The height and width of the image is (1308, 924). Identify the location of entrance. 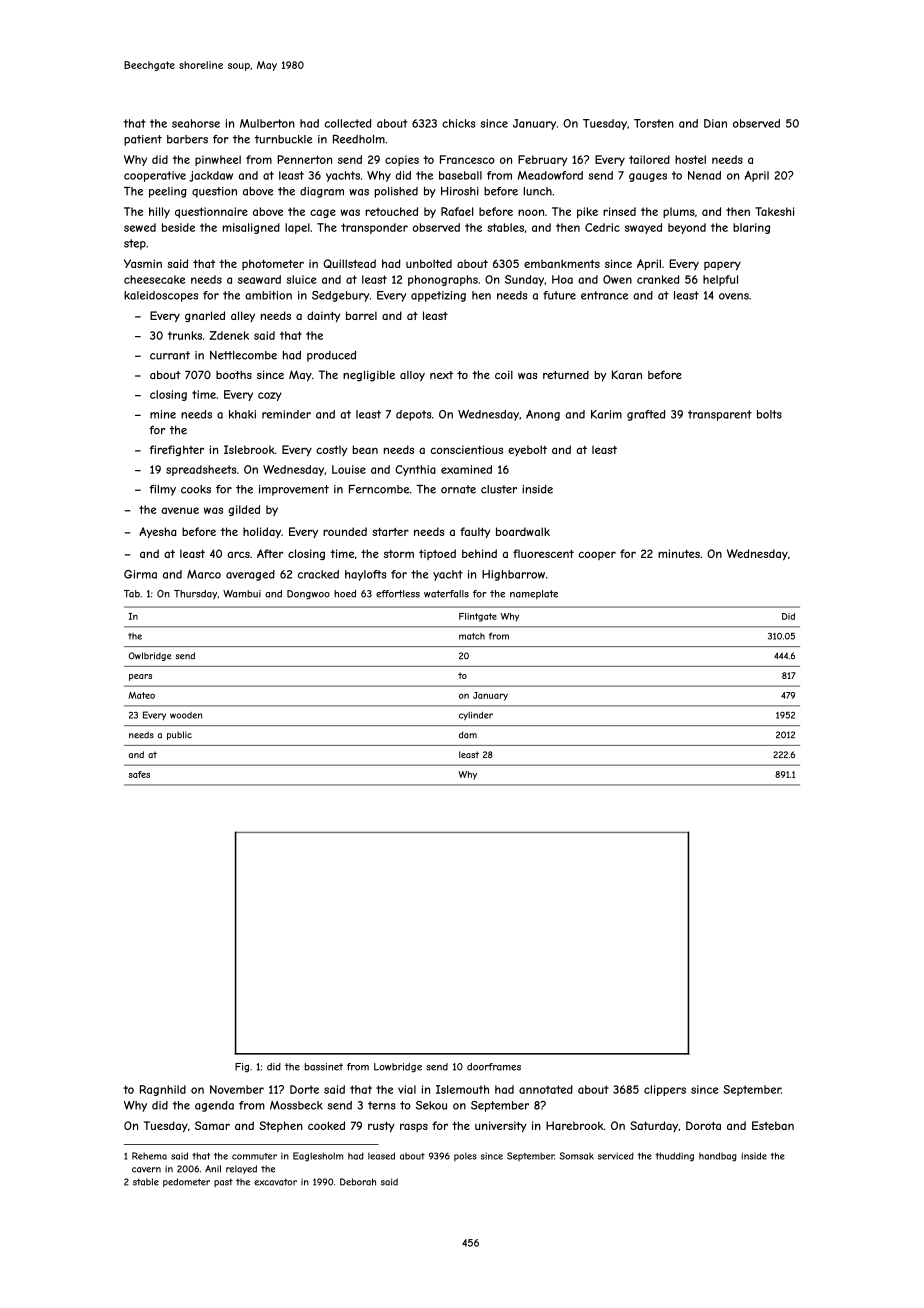
(604, 295).
